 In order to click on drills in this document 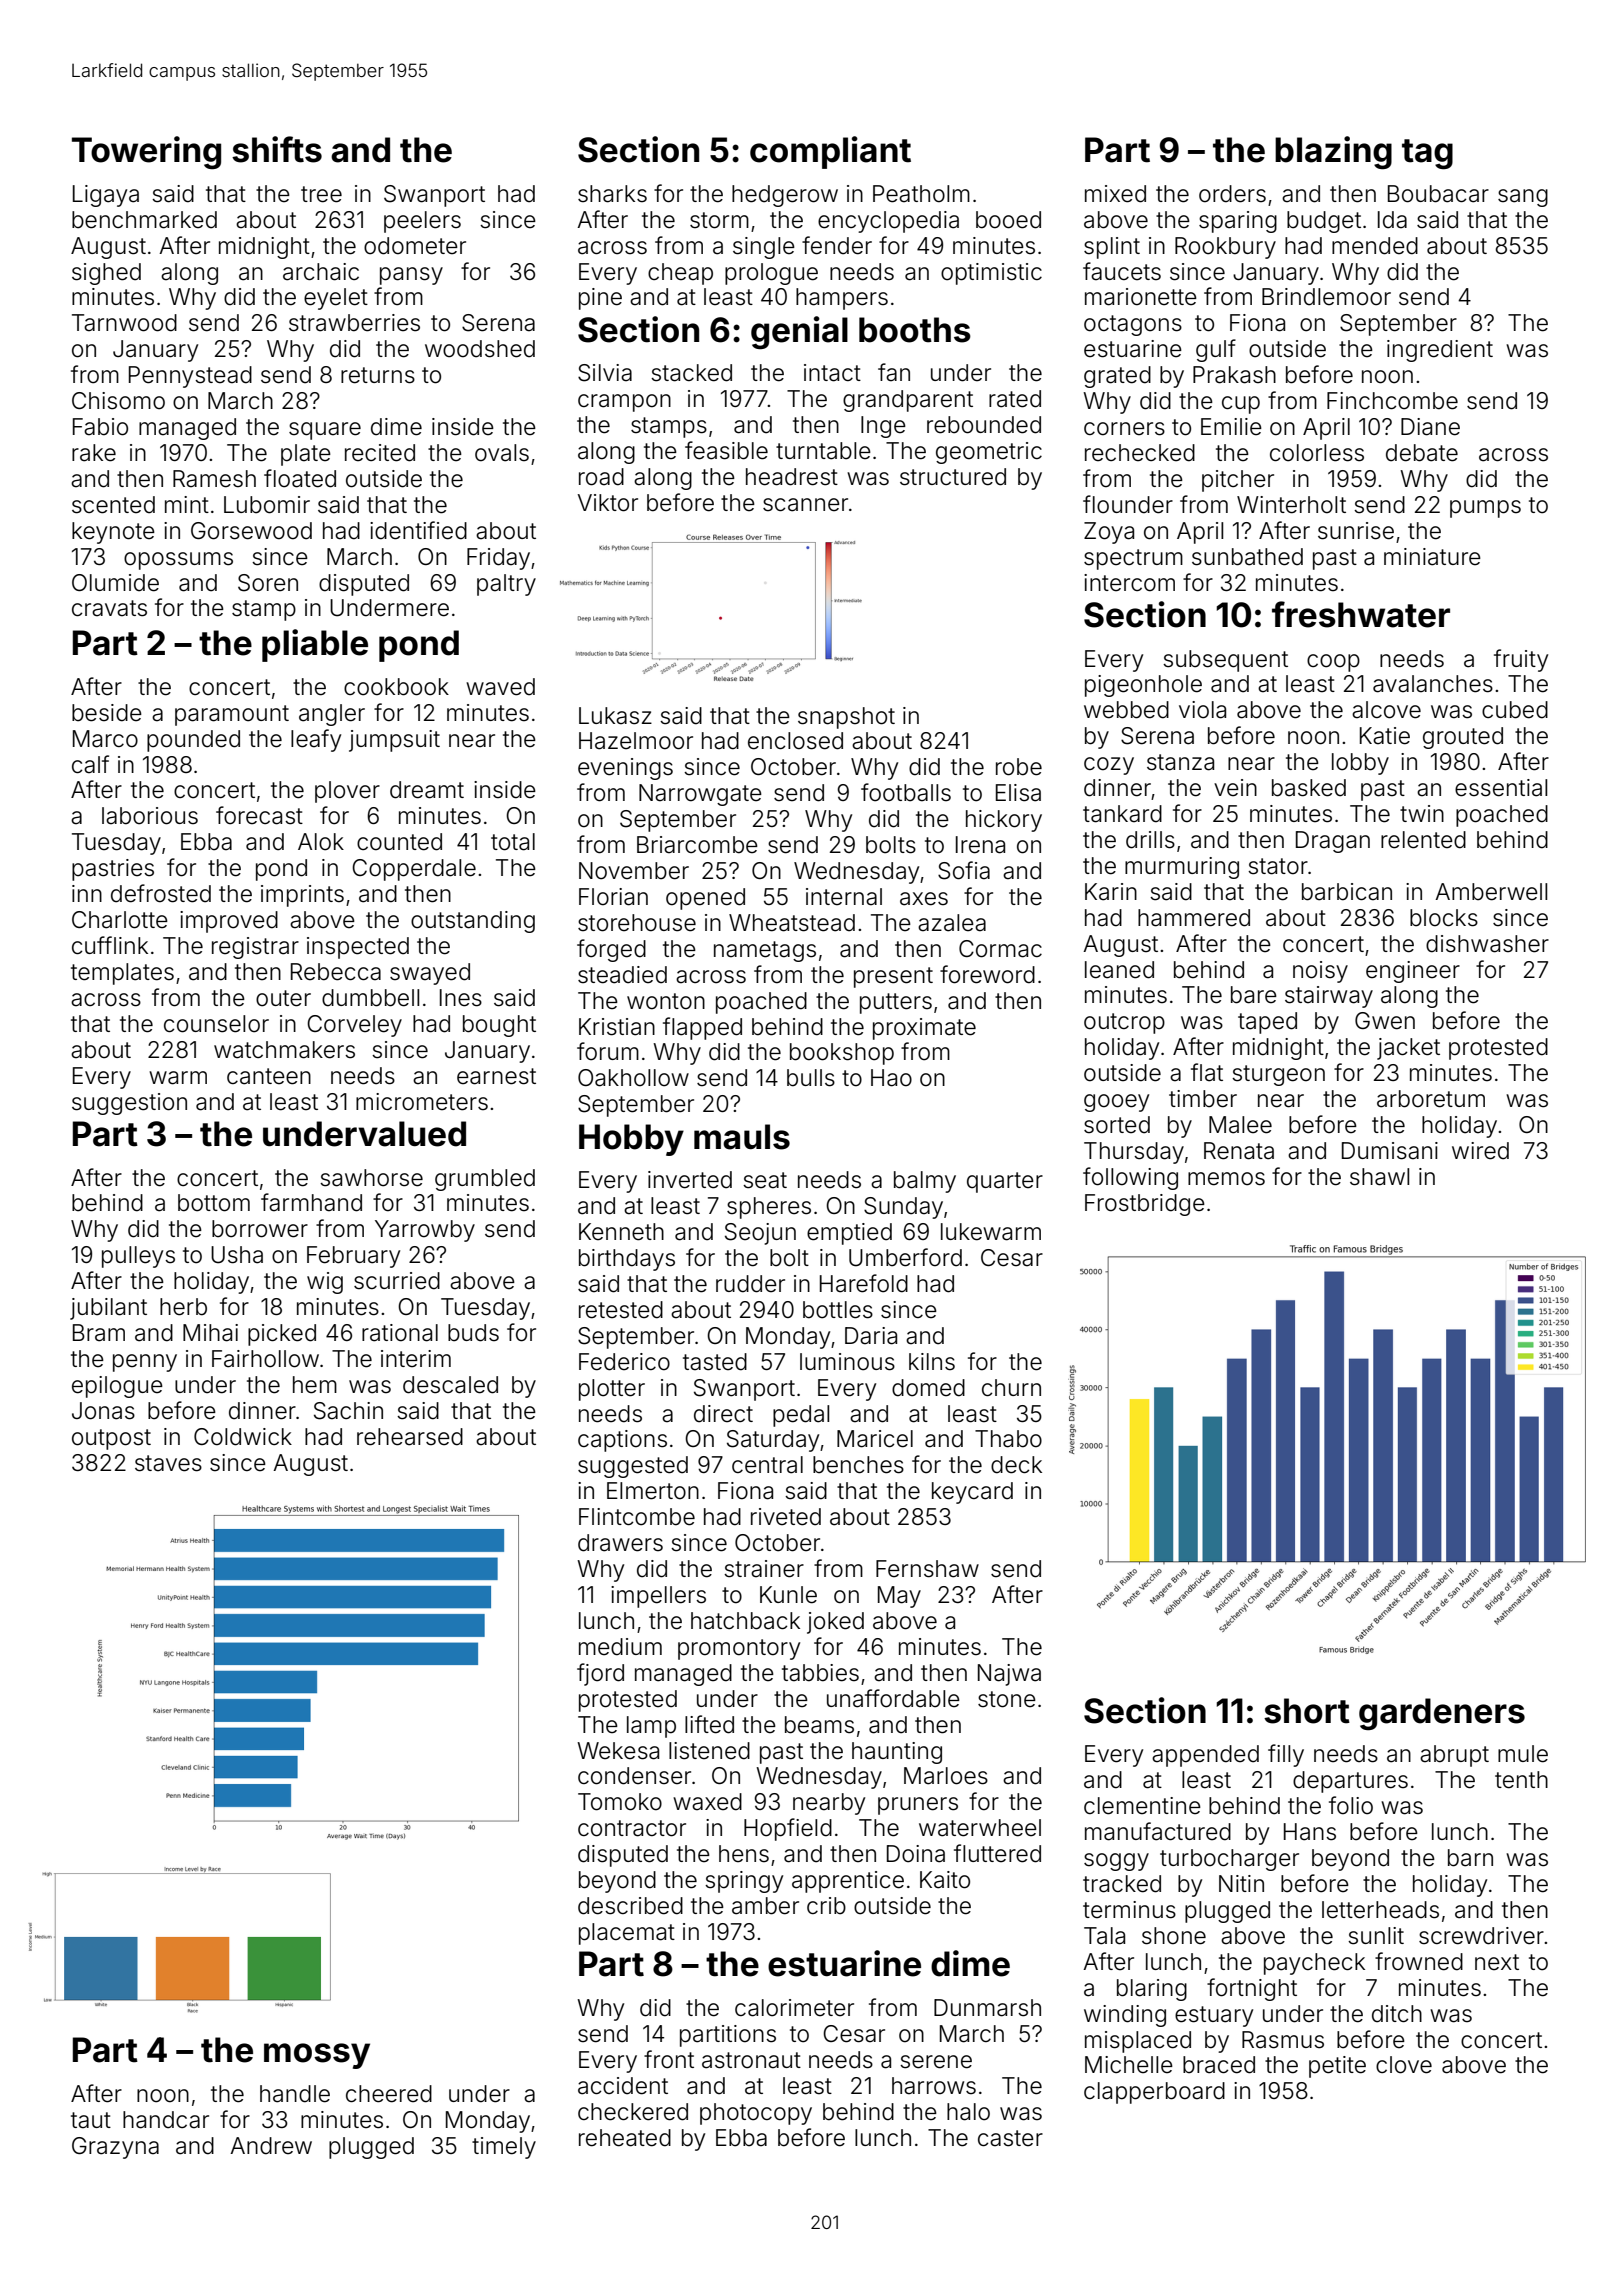, I will do `click(1150, 840)`.
